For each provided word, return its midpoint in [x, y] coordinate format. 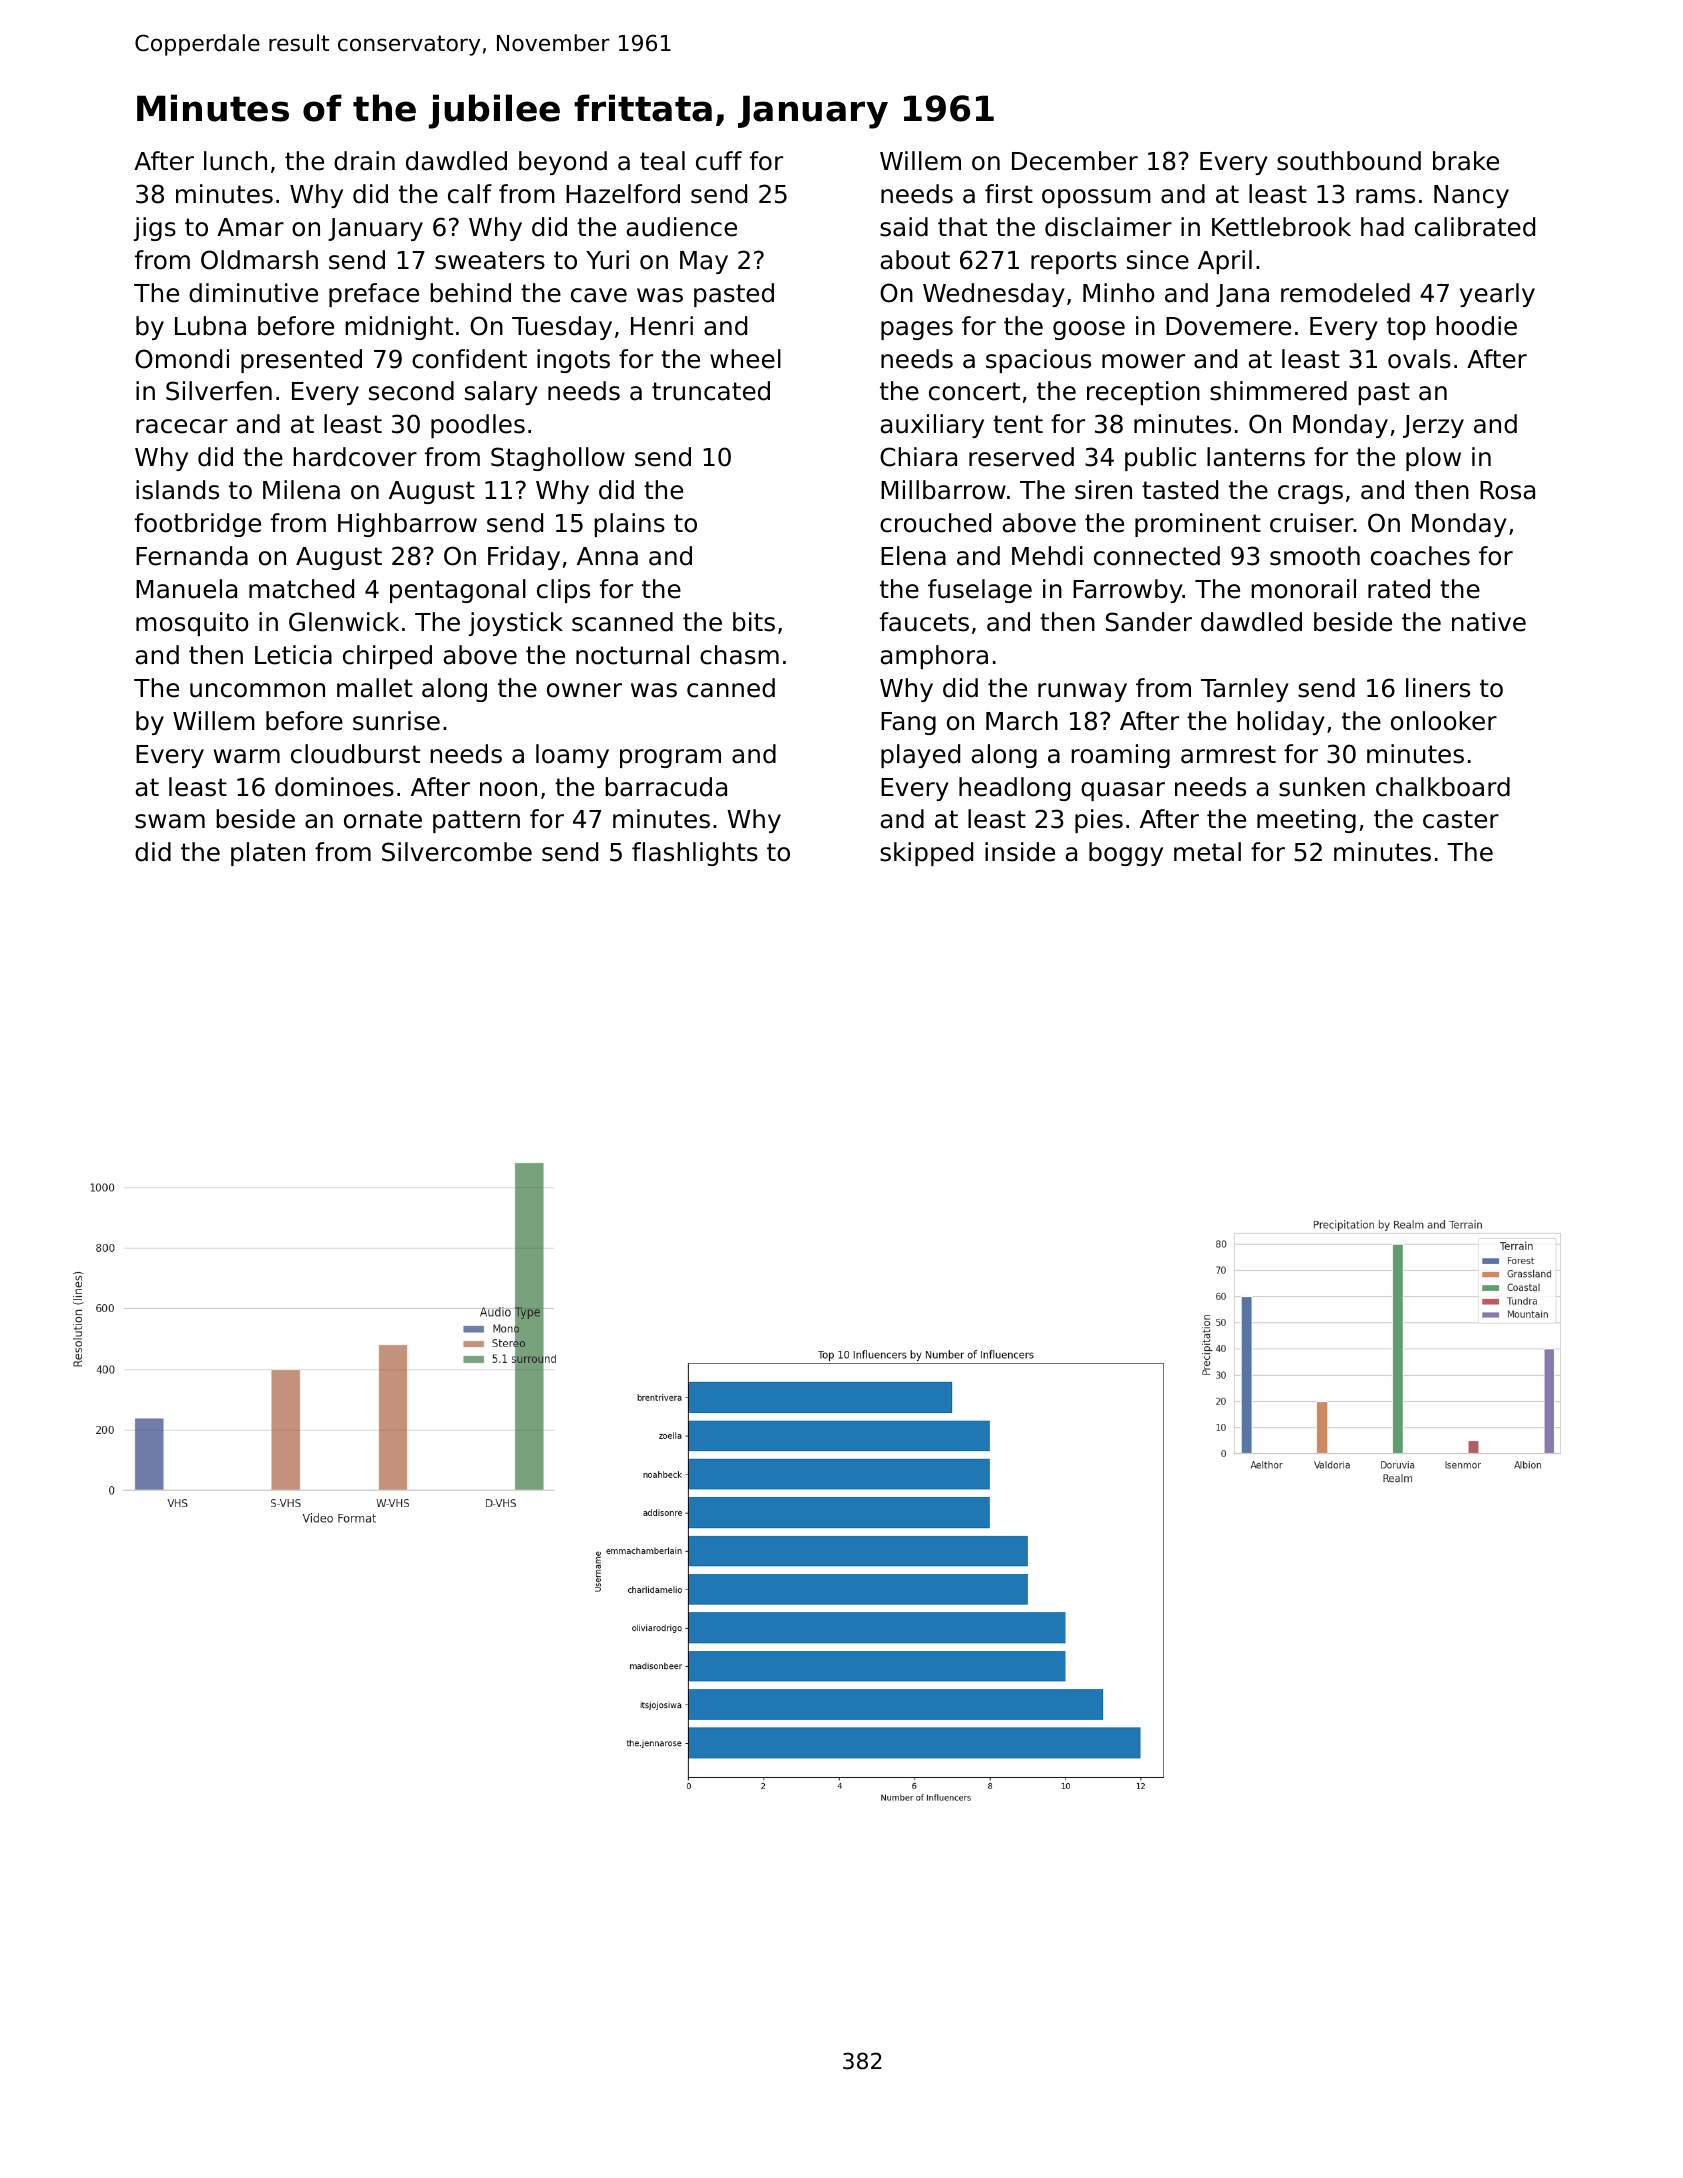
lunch [235, 161]
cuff [719, 161]
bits [754, 622]
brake [1466, 161]
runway [1082, 692]
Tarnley [1245, 690]
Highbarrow [407, 525]
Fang [908, 723]
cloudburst [355, 754]
